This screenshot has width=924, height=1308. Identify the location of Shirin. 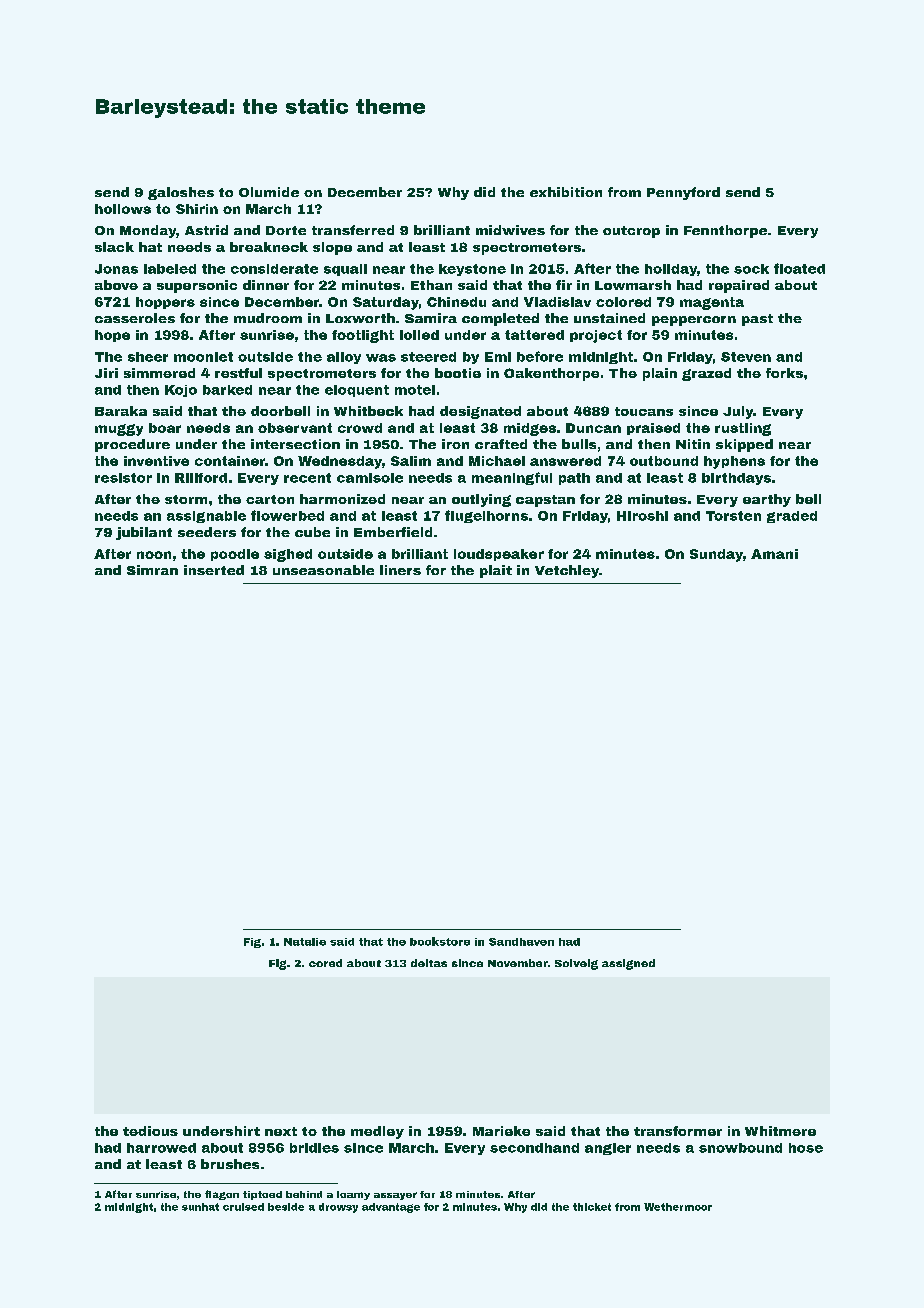
(197, 209).
